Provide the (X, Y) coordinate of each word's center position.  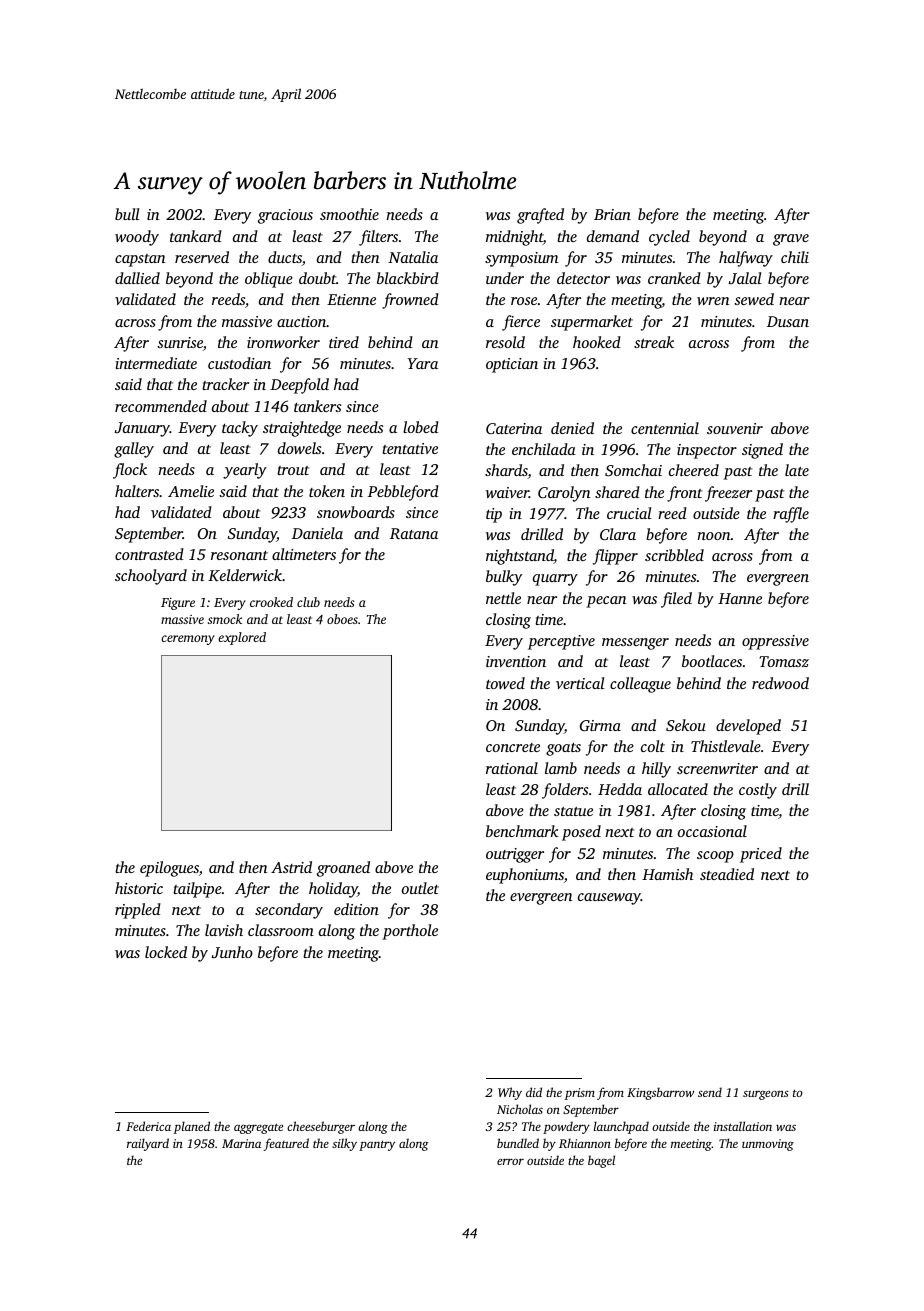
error (510, 1161)
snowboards (356, 512)
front (684, 494)
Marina (241, 1143)
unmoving (768, 1145)
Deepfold (299, 386)
